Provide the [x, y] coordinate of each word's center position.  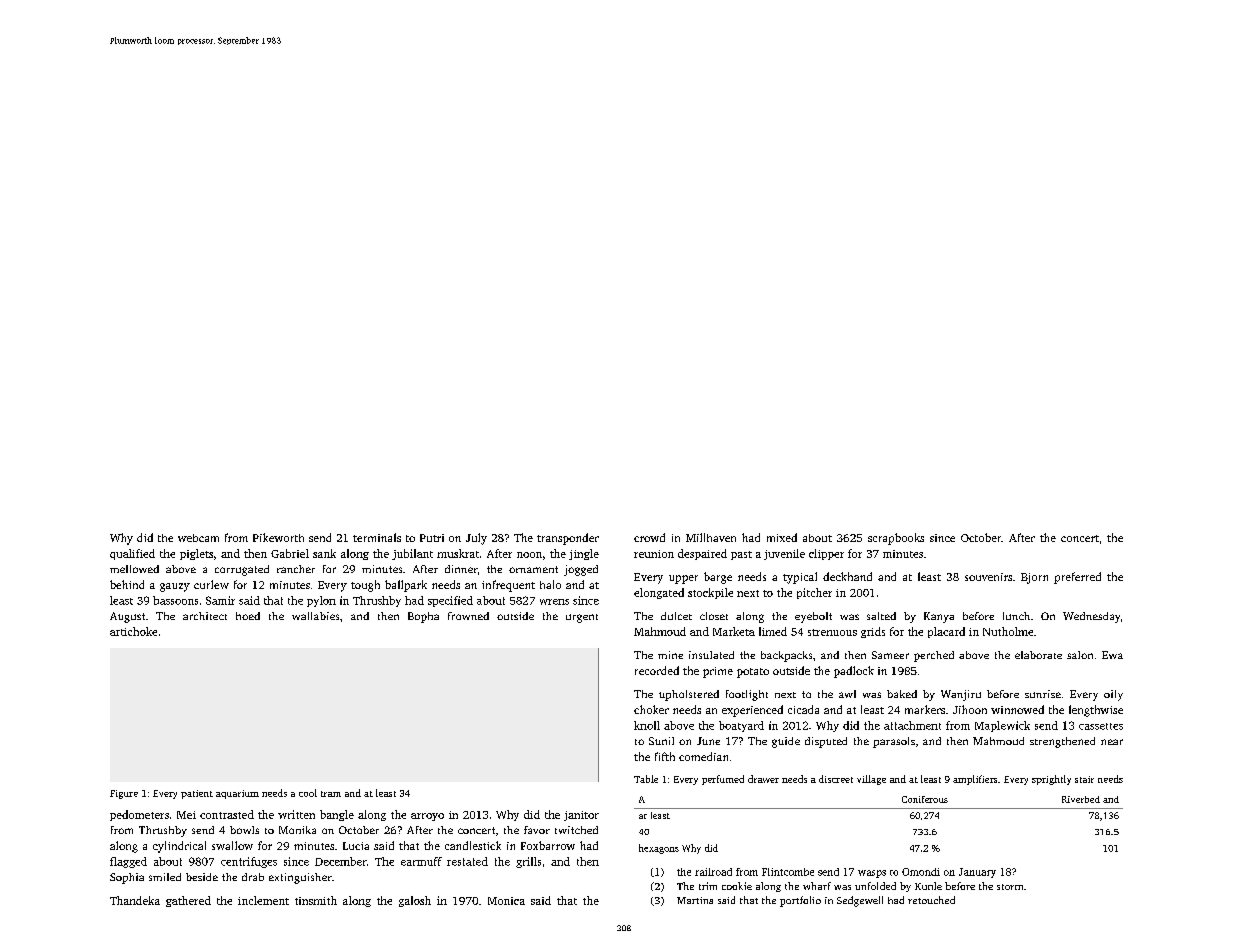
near [1112, 742]
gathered [188, 901]
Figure [124, 794]
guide [786, 742]
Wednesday [1091, 617]
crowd [649, 537]
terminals [377, 537]
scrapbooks [896, 539]
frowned [468, 616]
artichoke [133, 631]
